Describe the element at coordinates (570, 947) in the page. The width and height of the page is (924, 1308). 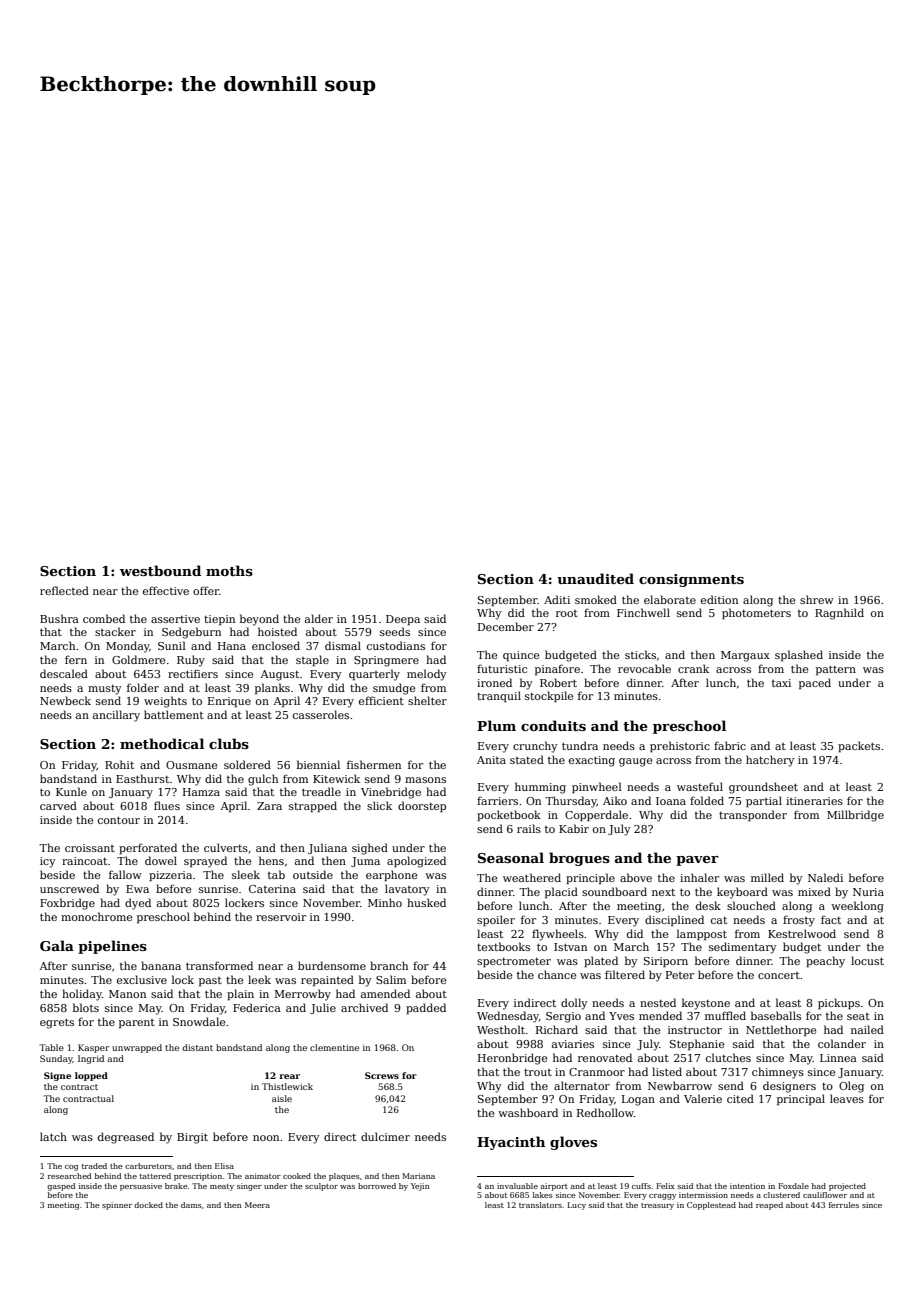
I see `Istvan` at that location.
